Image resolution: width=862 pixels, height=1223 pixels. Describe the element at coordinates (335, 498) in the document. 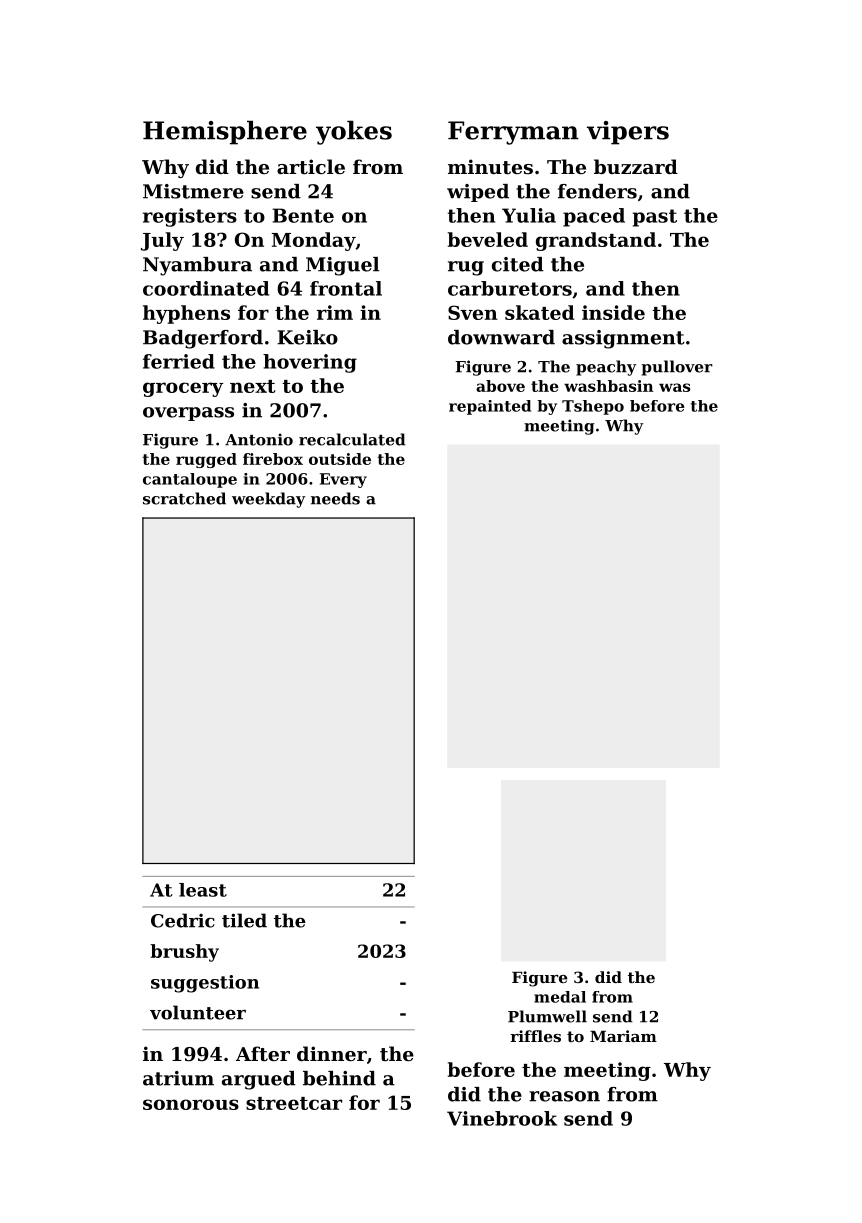

I see `needs` at that location.
